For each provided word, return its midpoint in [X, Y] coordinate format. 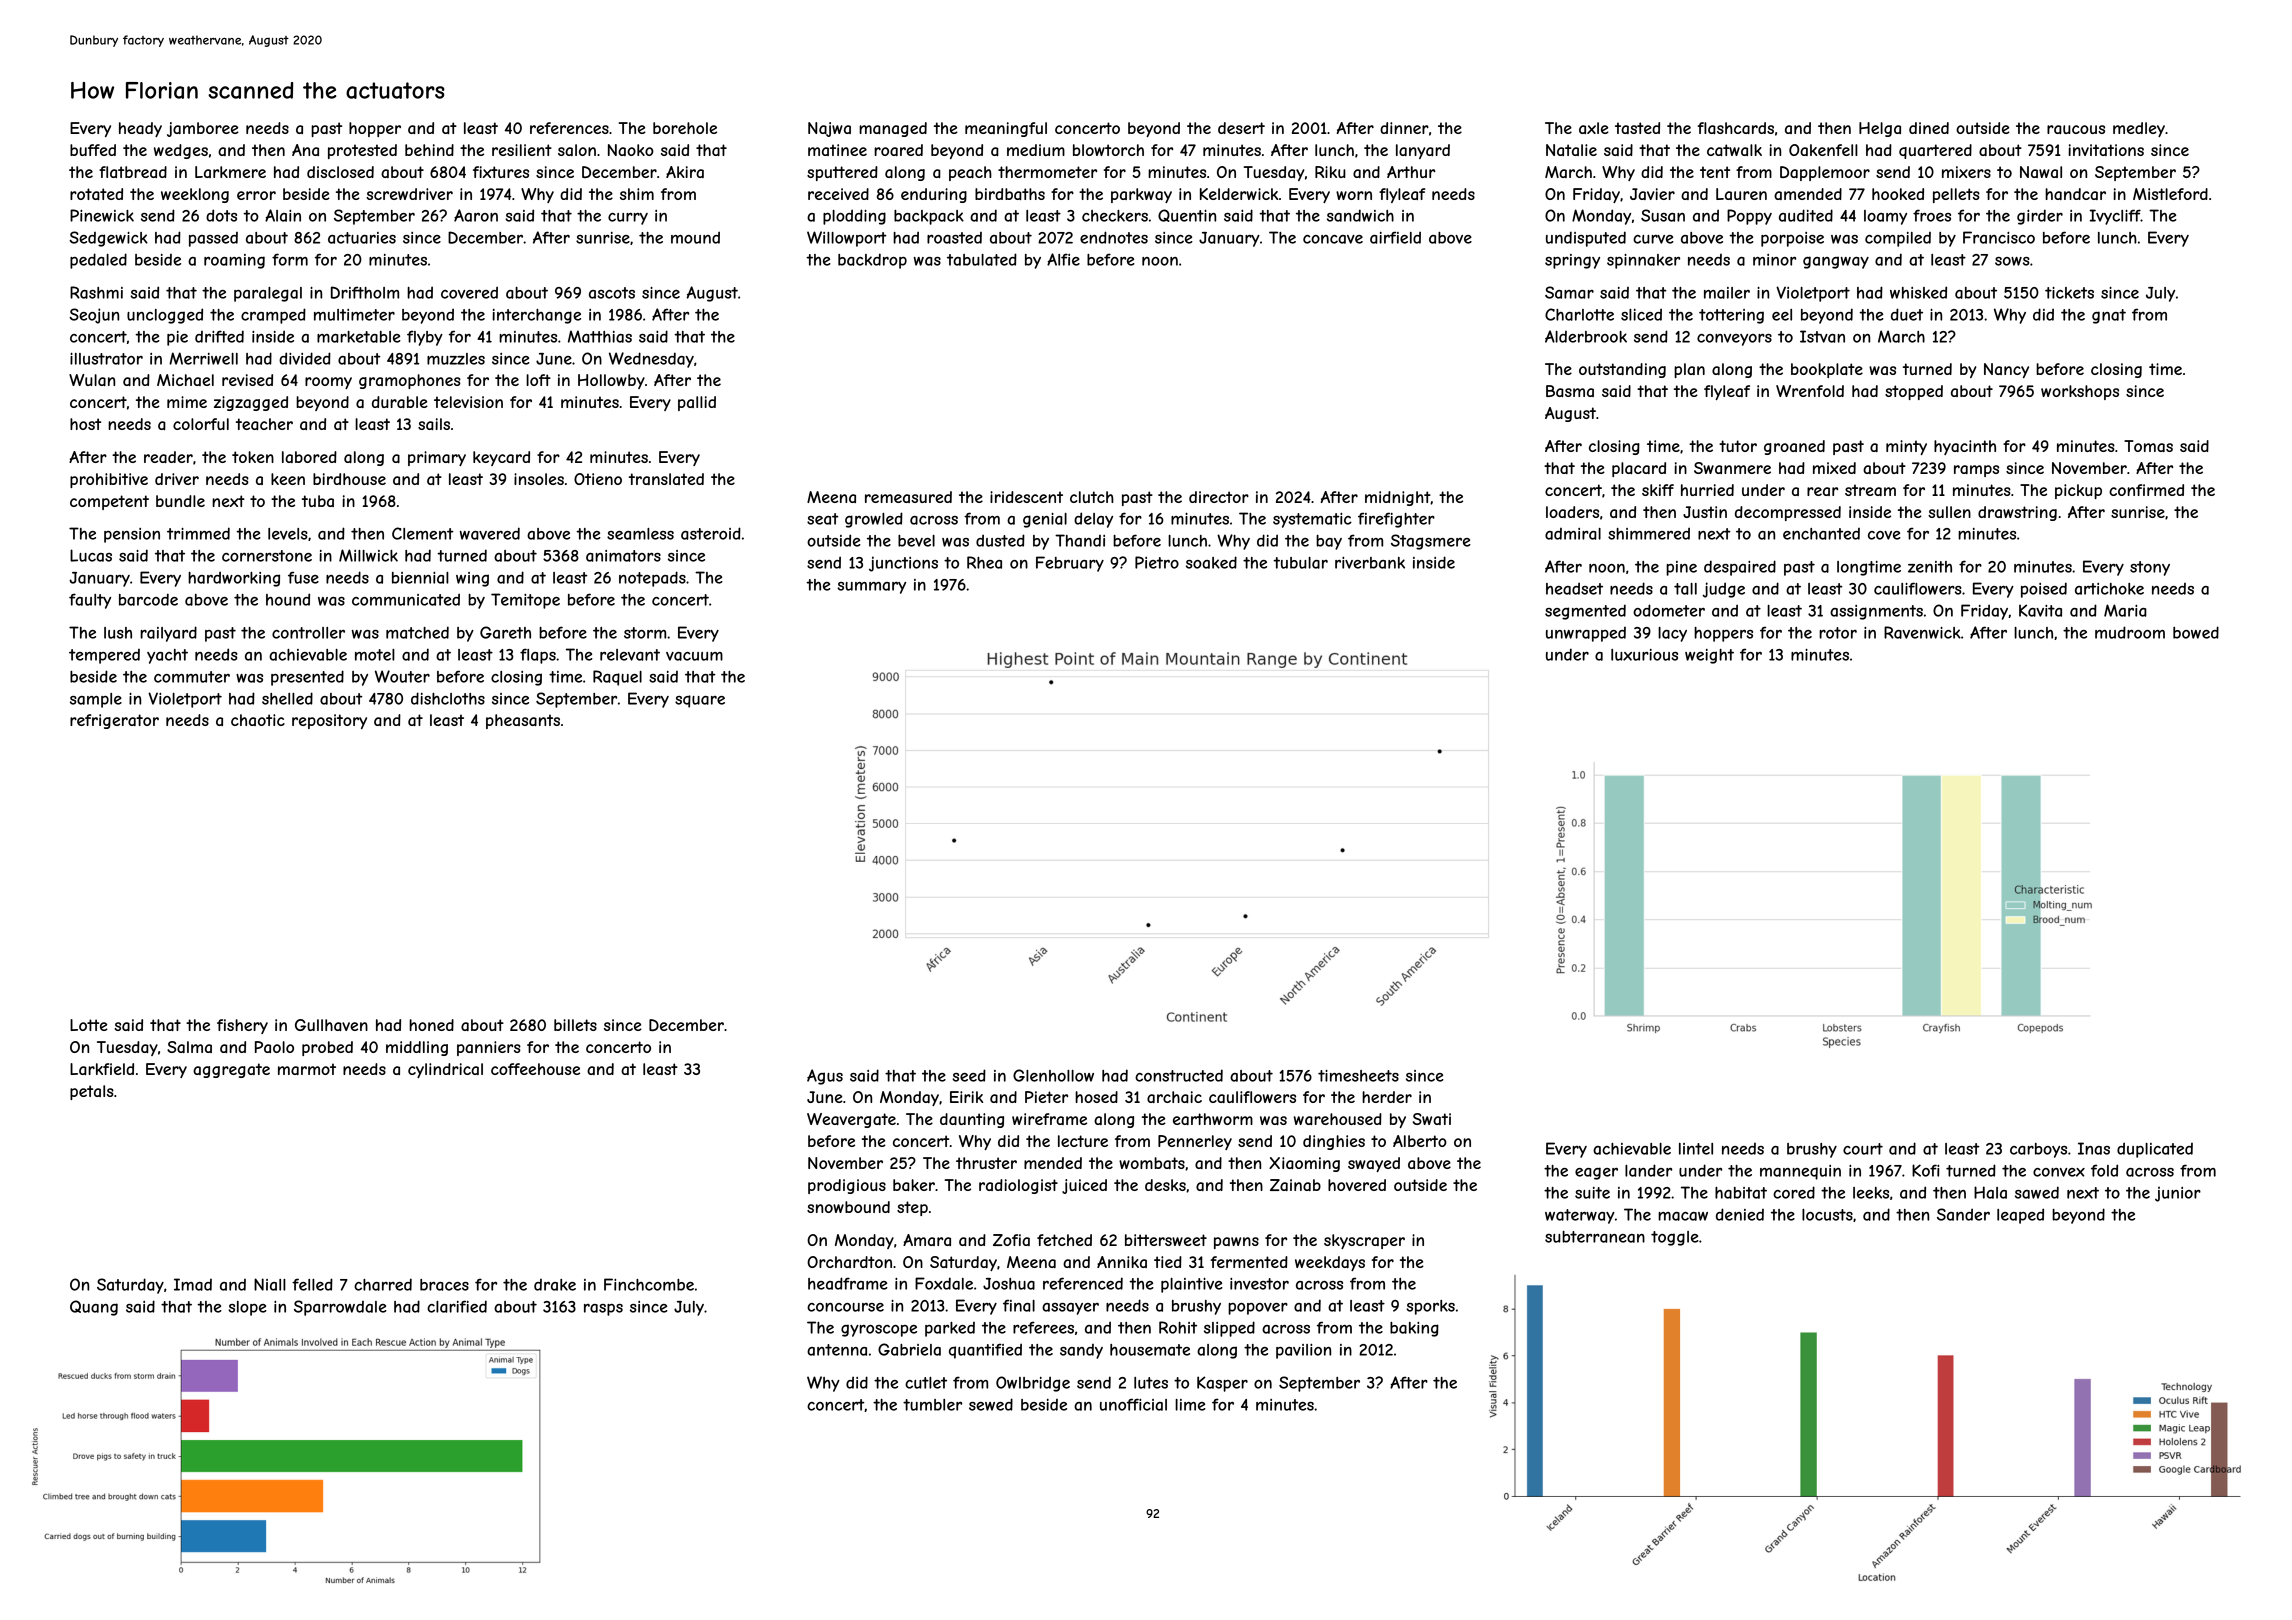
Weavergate [851, 1120]
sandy [1081, 1351]
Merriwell [203, 358]
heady [140, 129]
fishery [242, 1026]
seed [969, 1075]
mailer [1727, 293]
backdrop [872, 261]
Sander [1963, 1214]
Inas [2094, 1148]
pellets [1956, 195]
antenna [837, 1350]
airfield [1395, 237]
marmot [307, 1069]
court [1863, 1149]
